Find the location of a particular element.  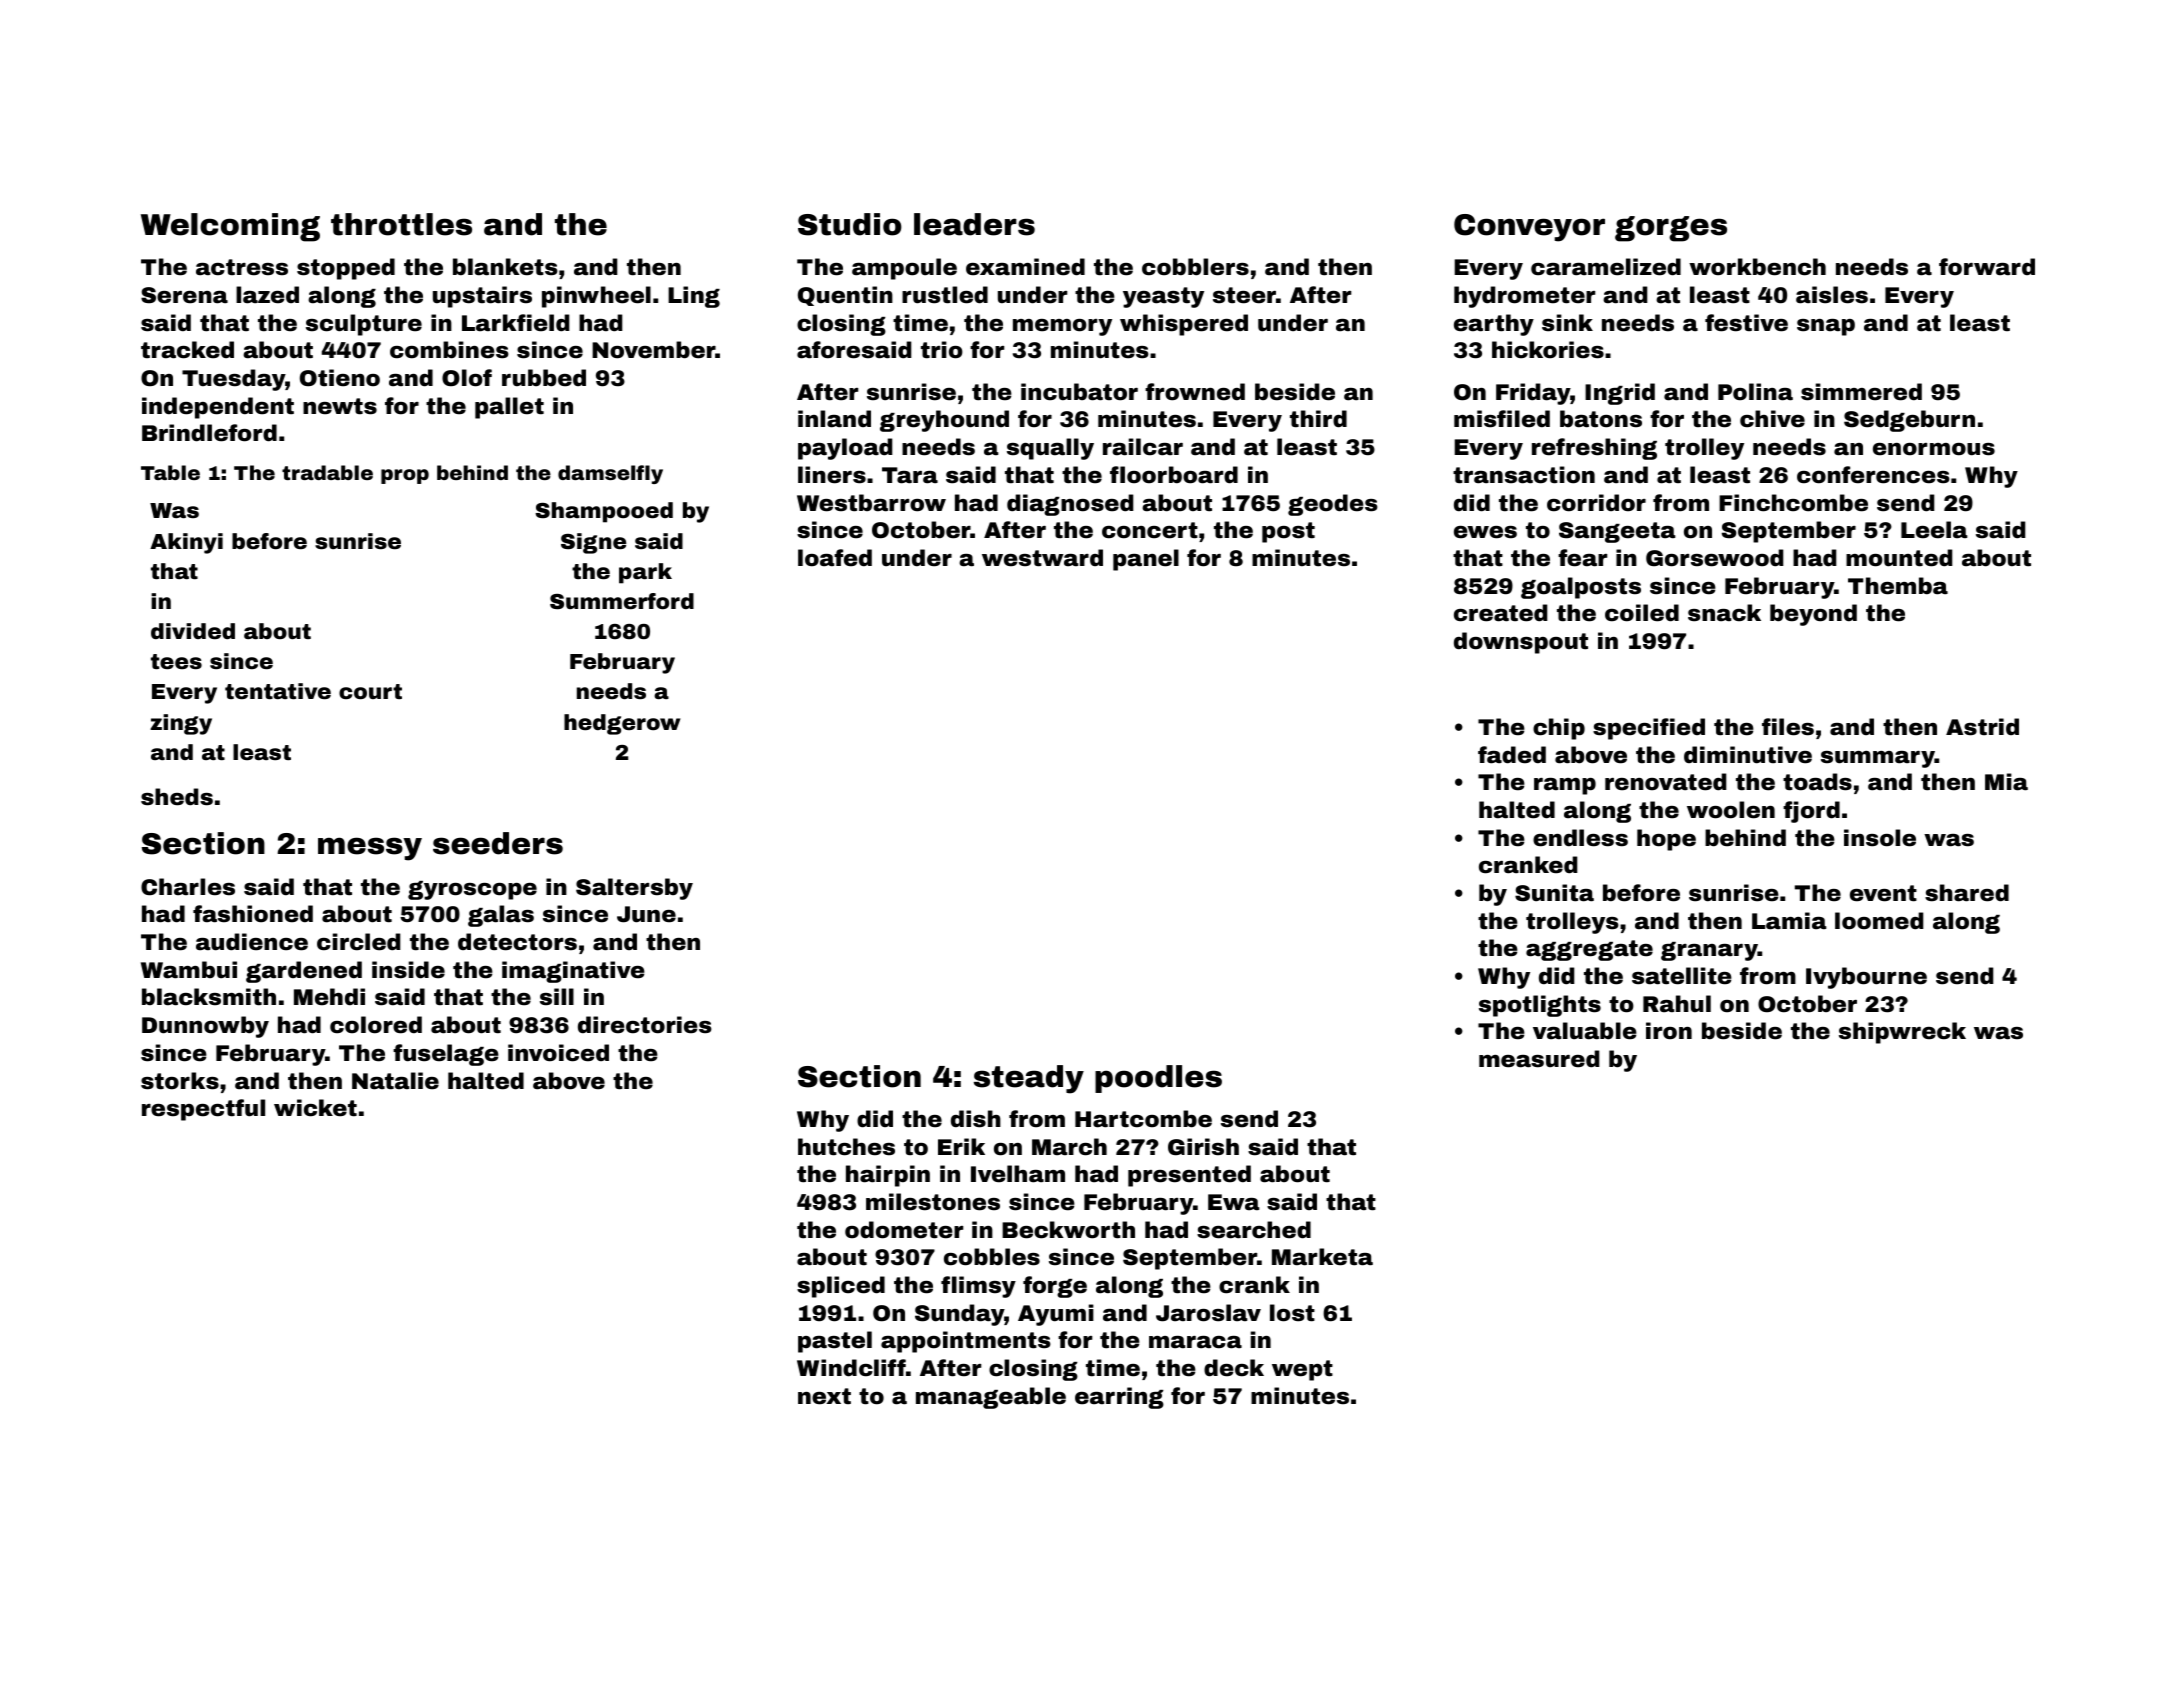

leaders is located at coordinates (974, 224).
